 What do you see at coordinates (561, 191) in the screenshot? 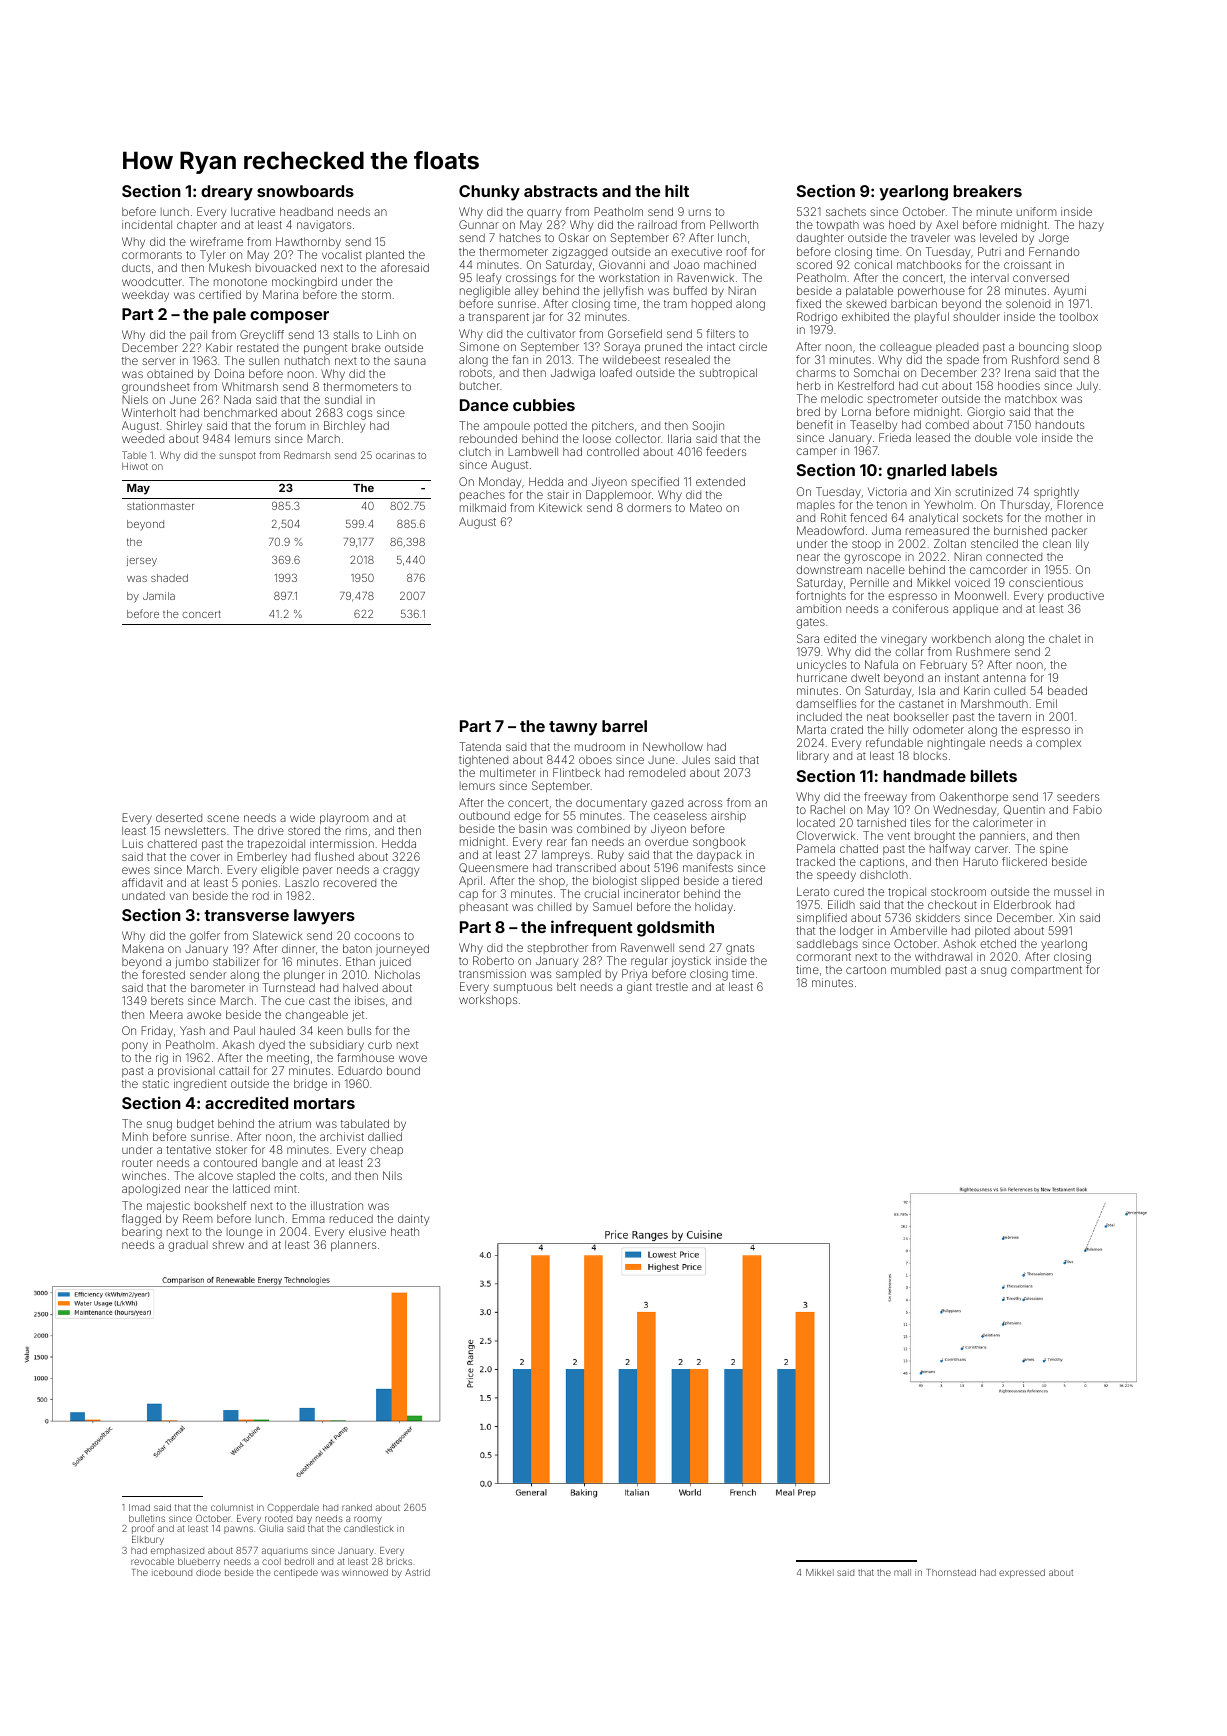
I see `abstracts` at bounding box center [561, 191].
